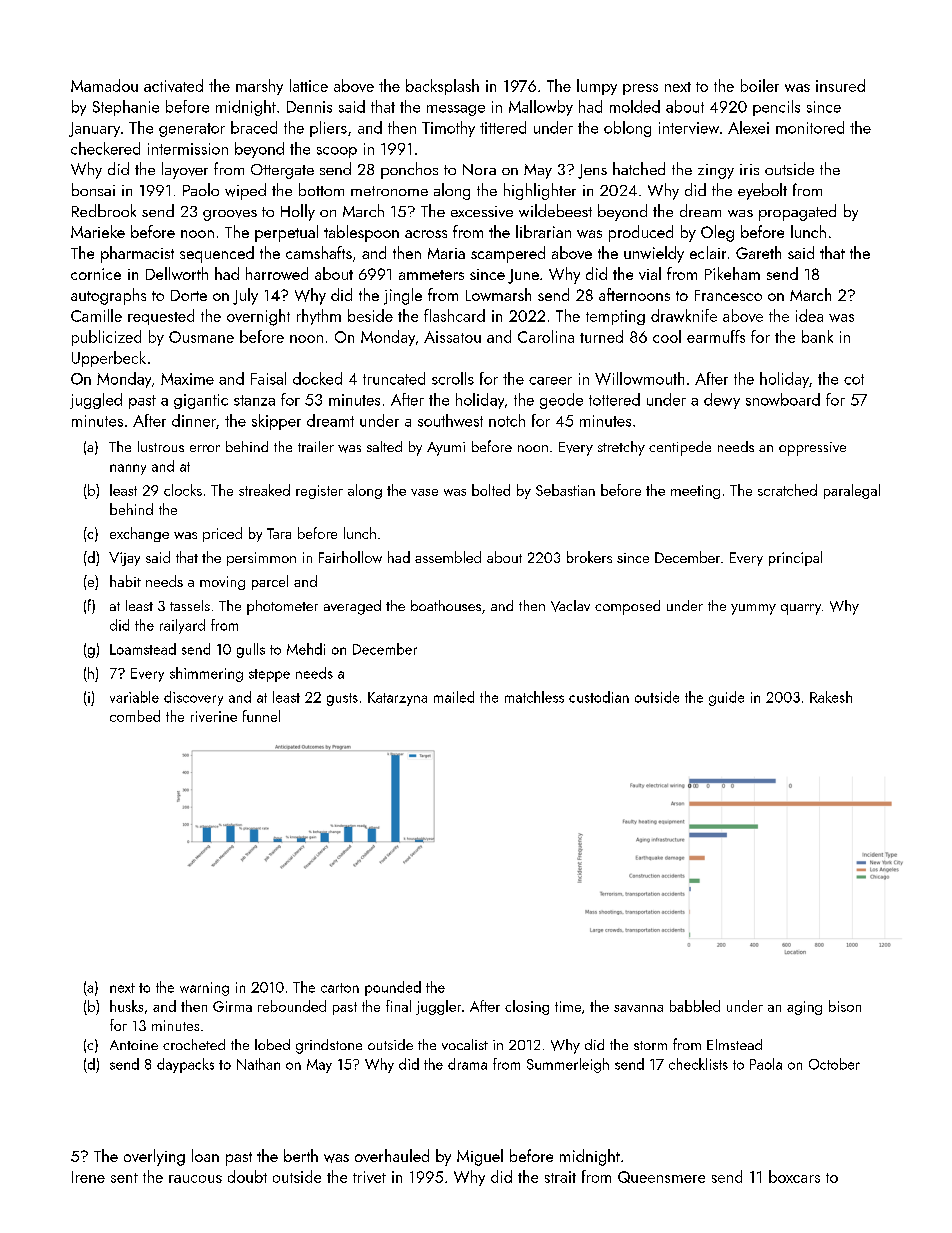  I want to click on husks, so click(126, 1006).
